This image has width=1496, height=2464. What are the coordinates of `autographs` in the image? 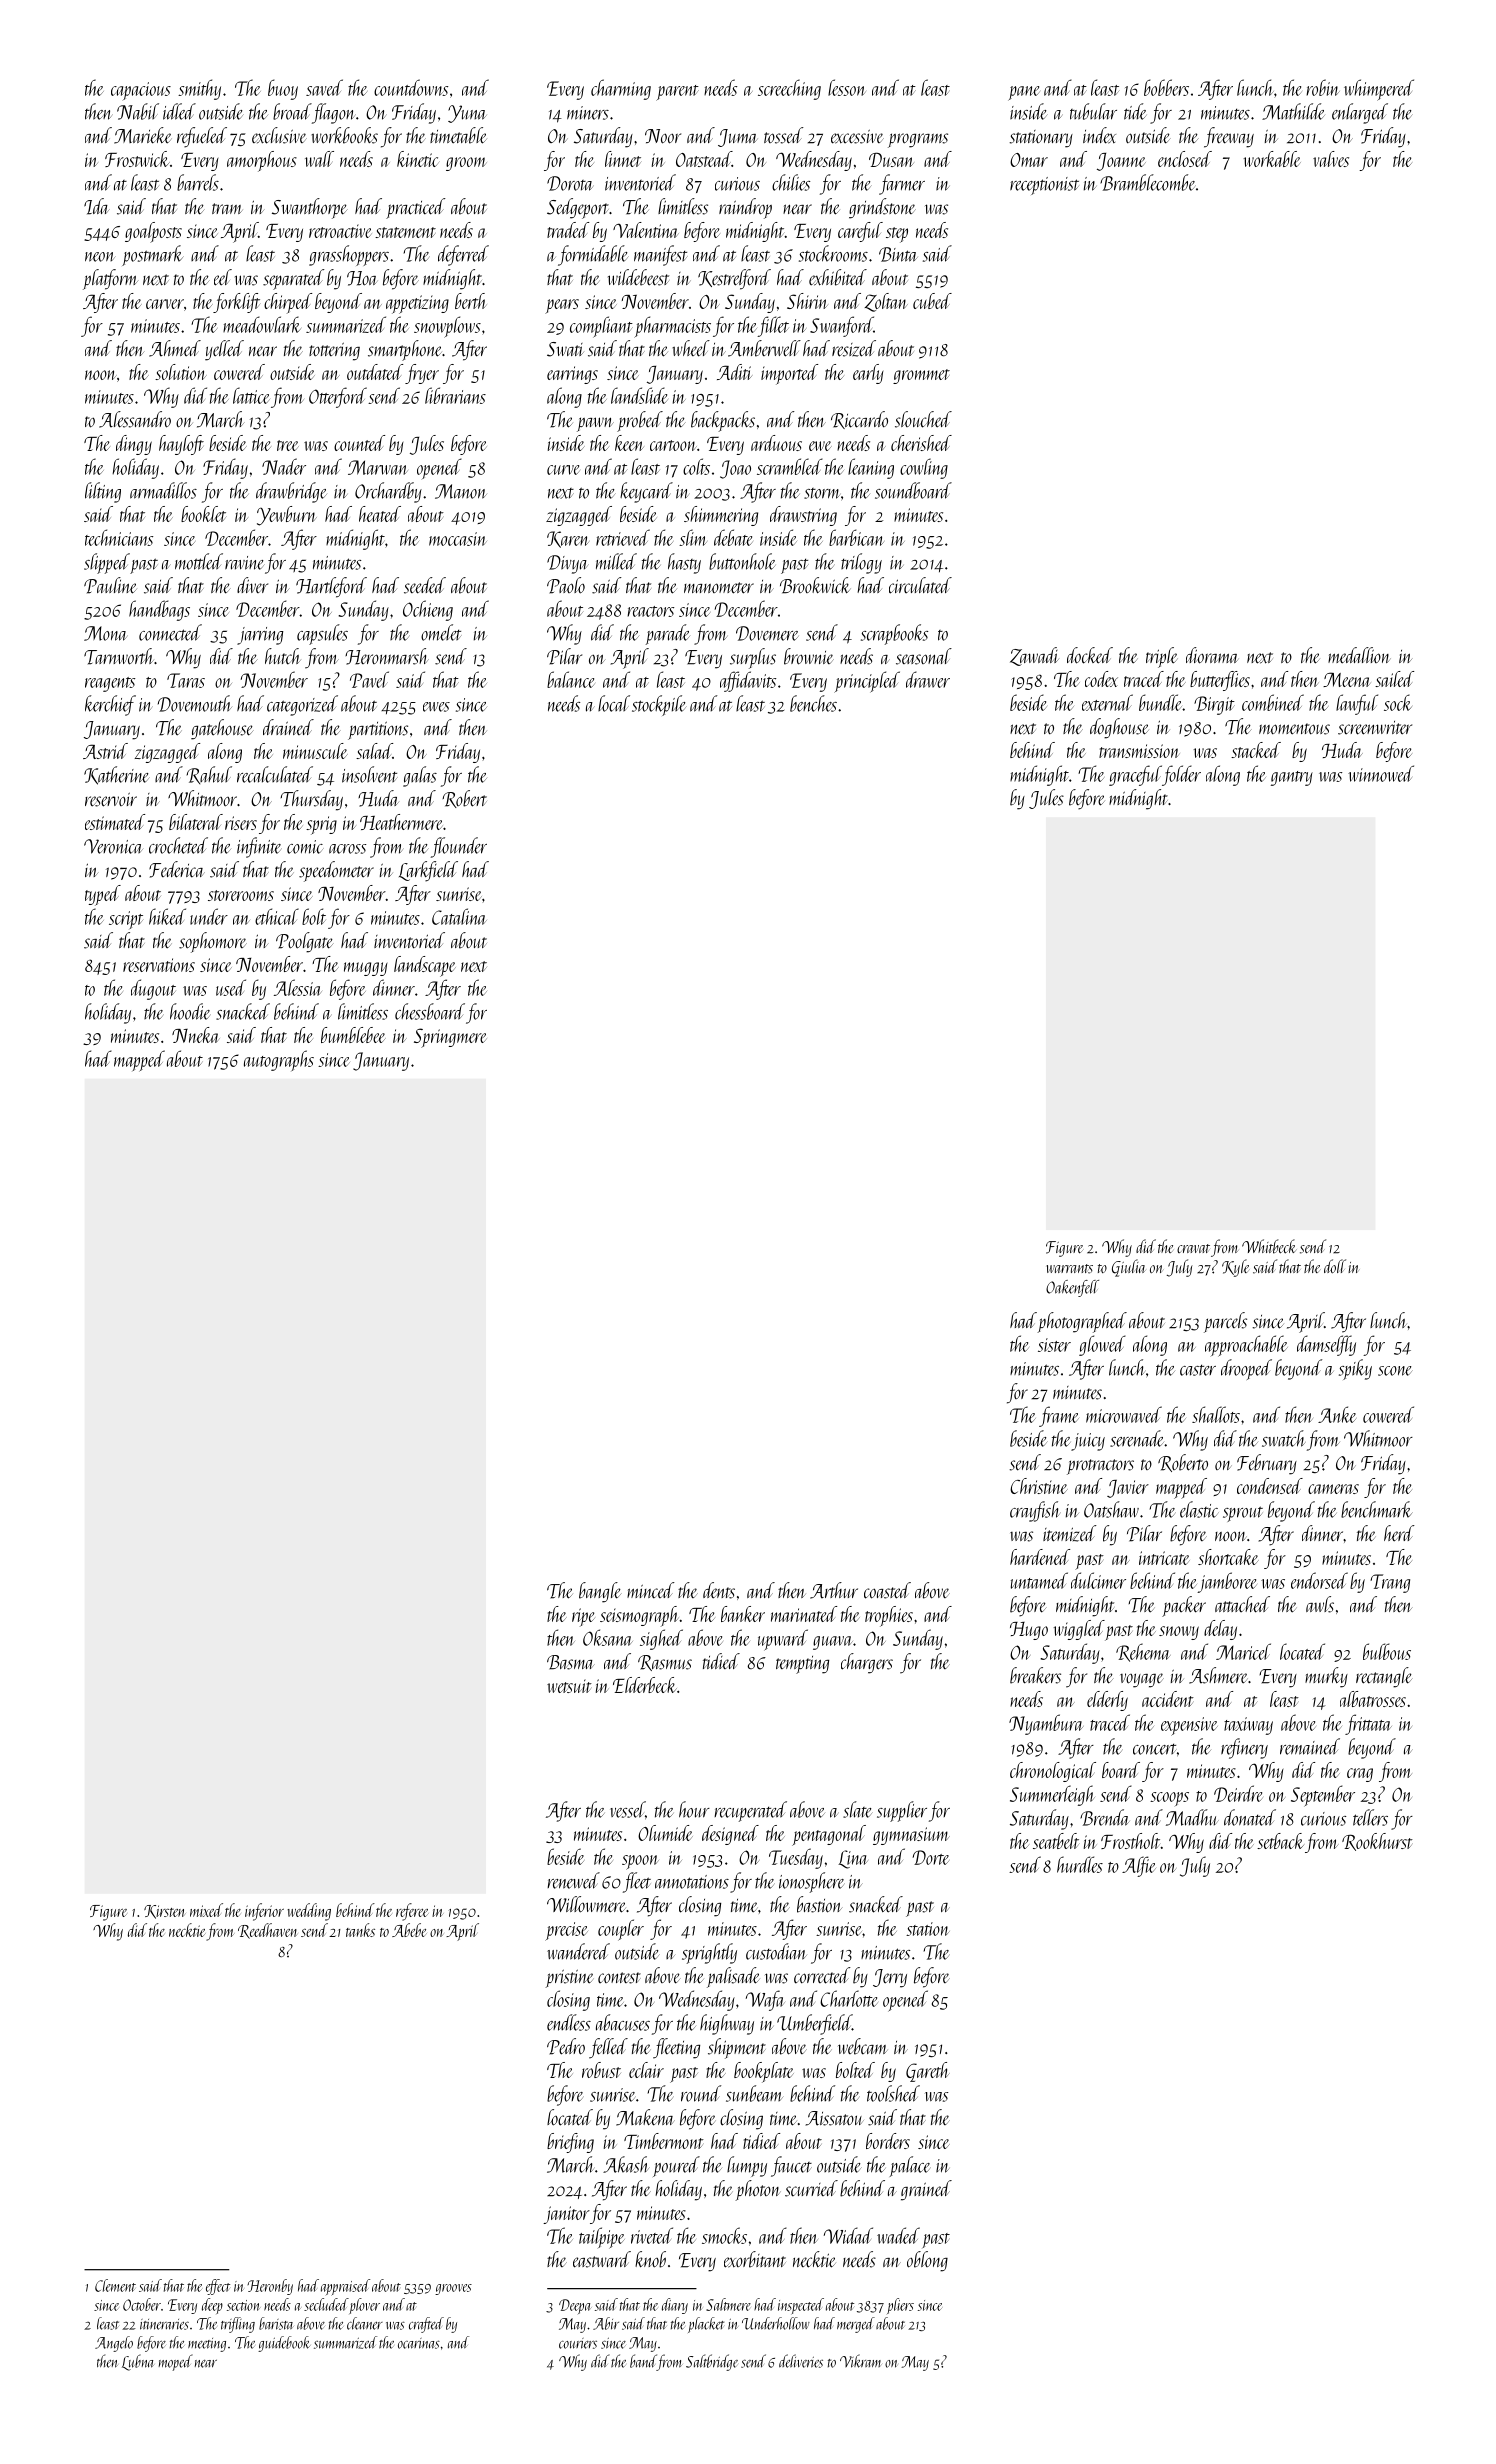 It's located at (279, 1060).
